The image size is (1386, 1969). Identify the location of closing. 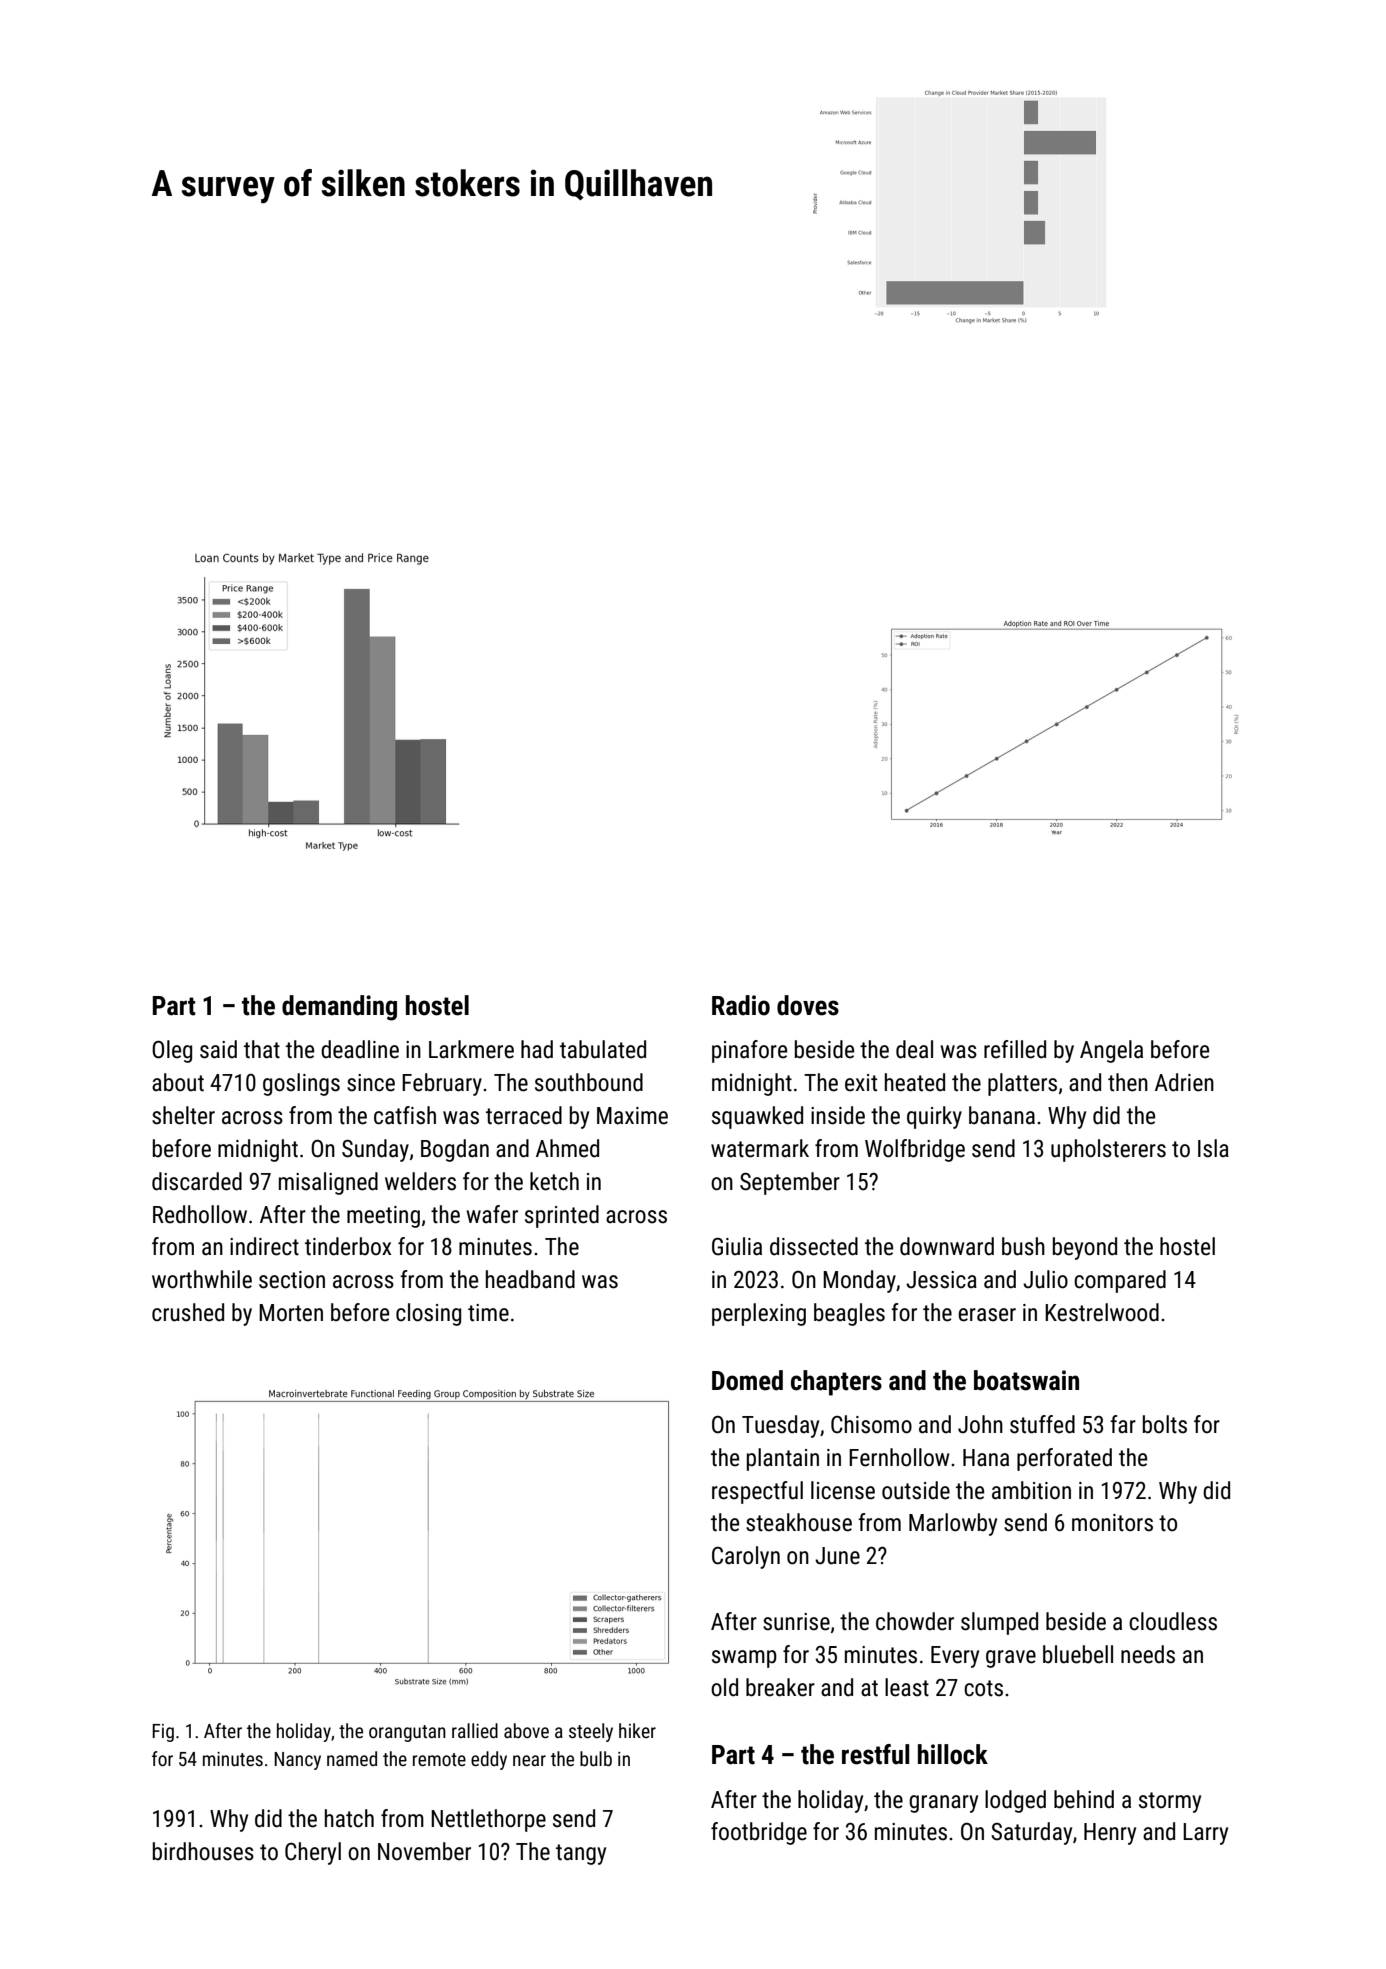
(428, 1314).
